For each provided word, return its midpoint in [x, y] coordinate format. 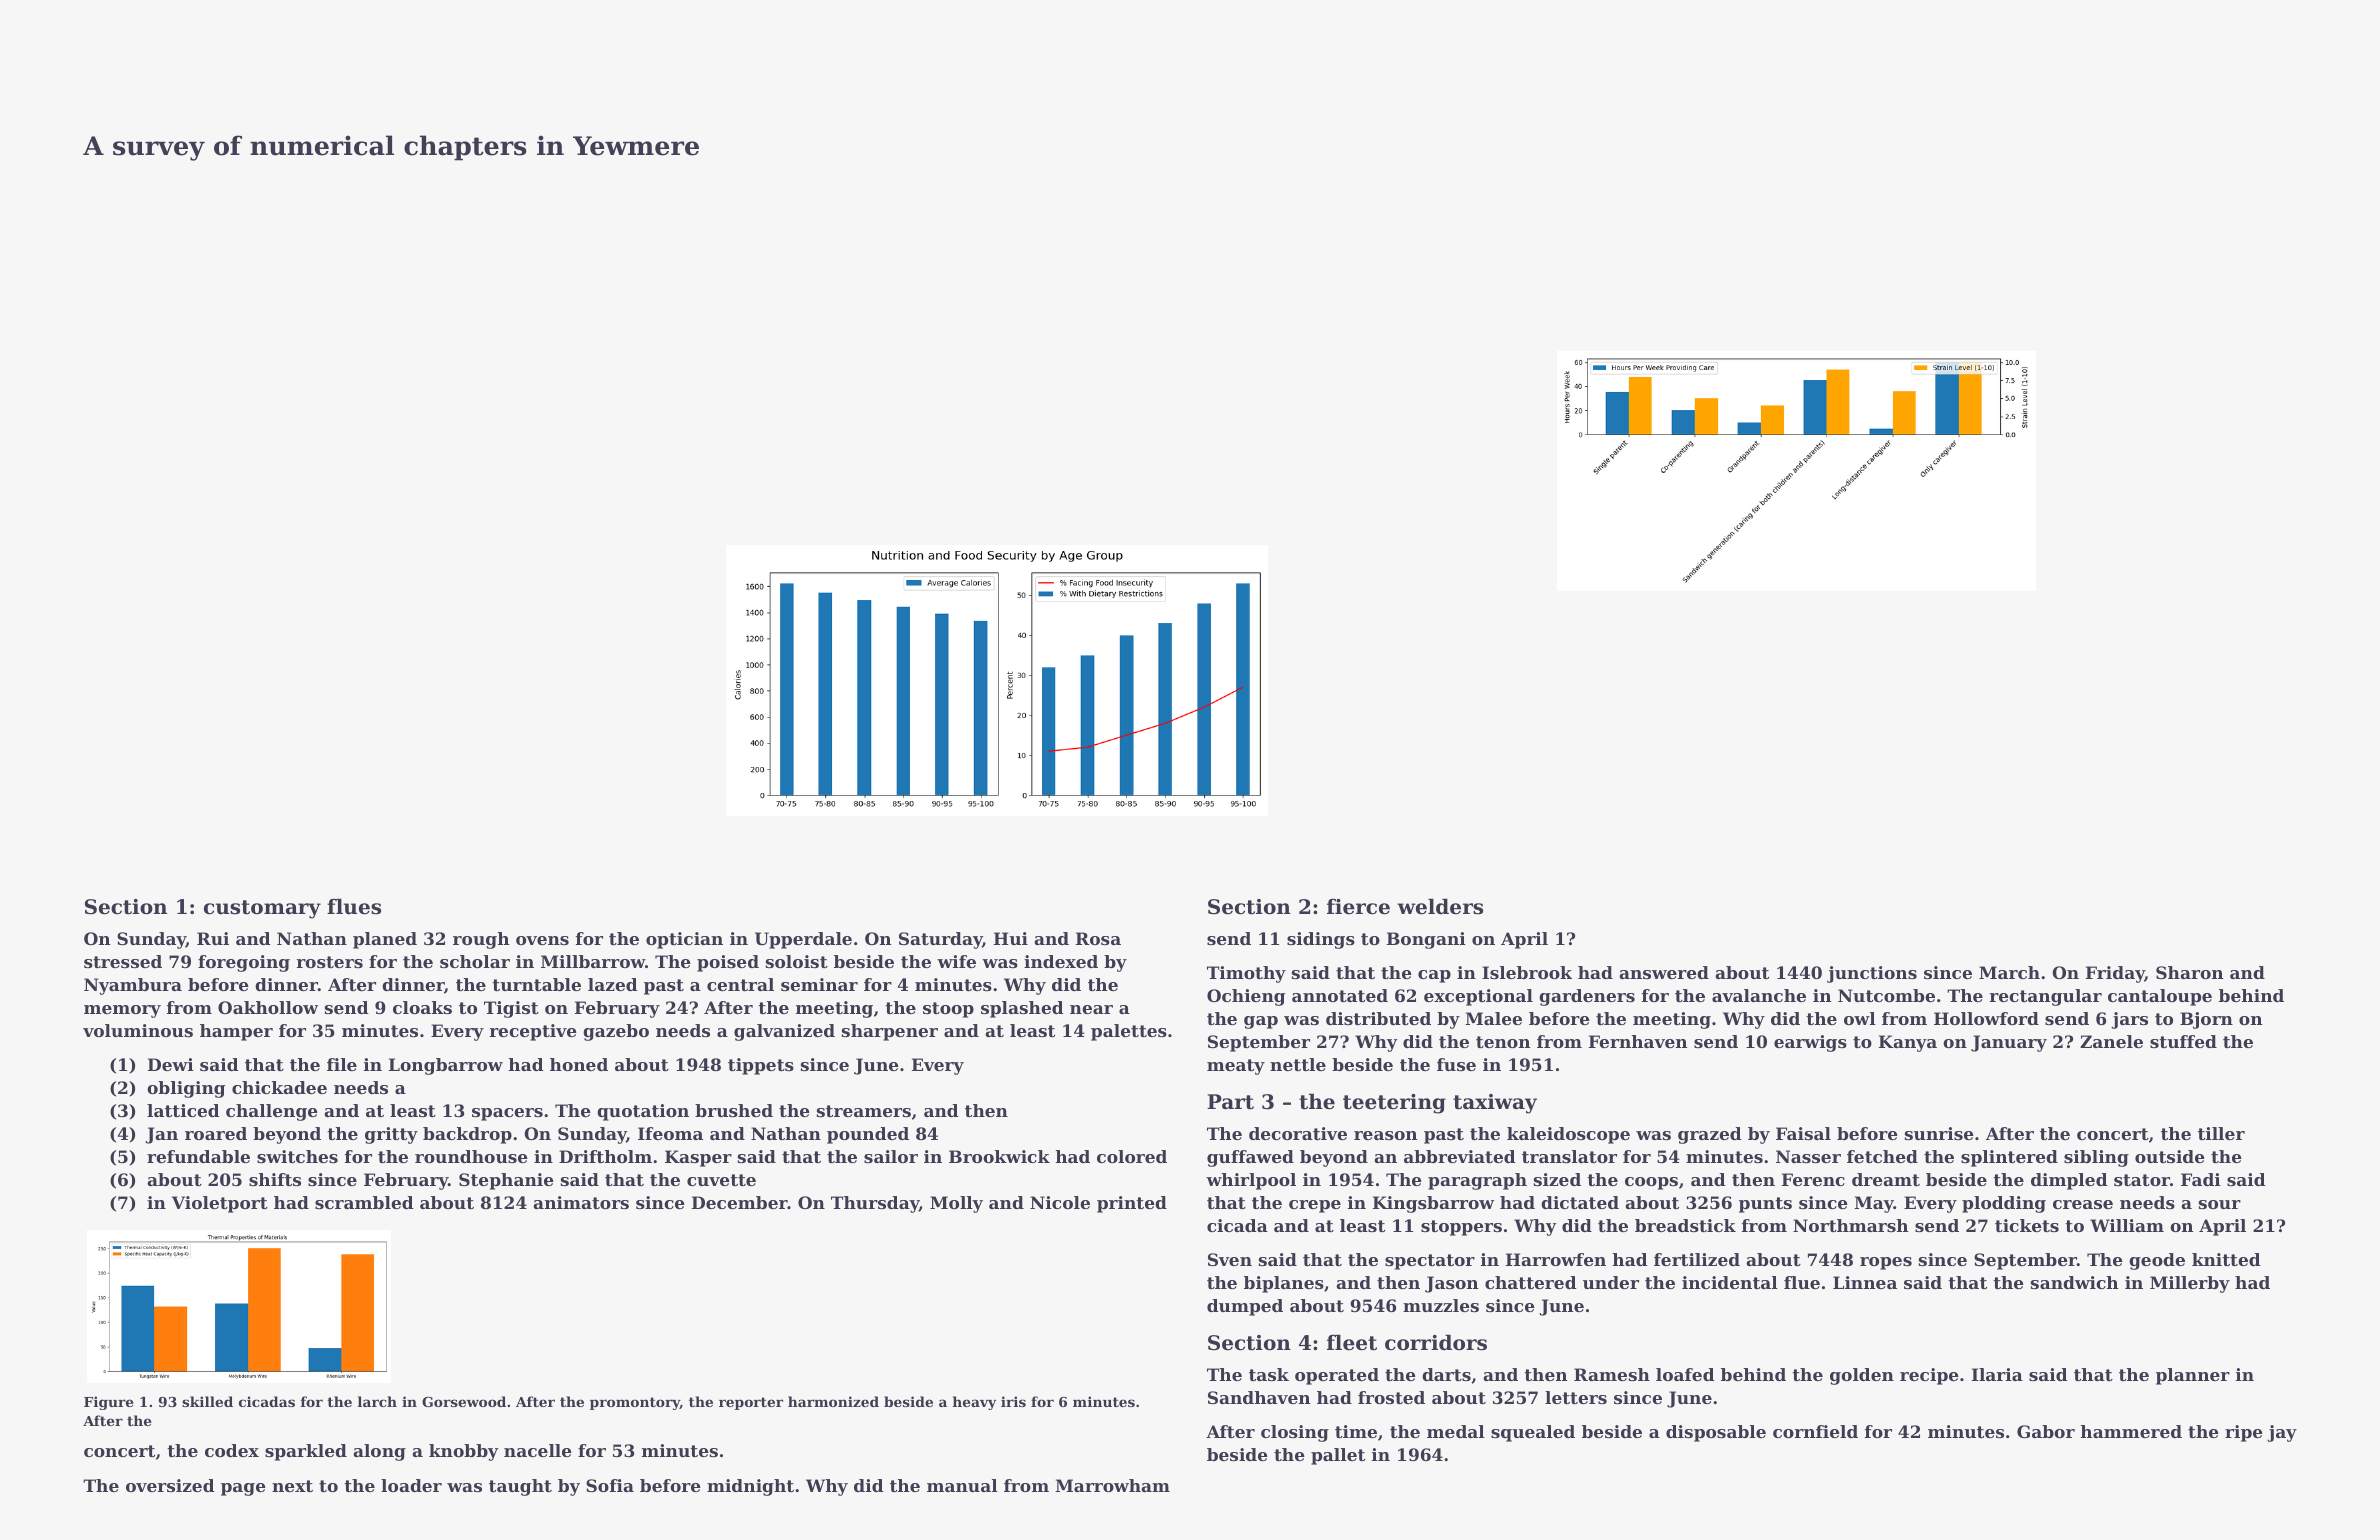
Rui [213, 938]
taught [520, 1487]
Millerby [2190, 1284]
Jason [1451, 1284]
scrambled [364, 1202]
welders [1440, 906]
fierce [1358, 907]
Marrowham [1112, 1485]
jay [2282, 1433]
